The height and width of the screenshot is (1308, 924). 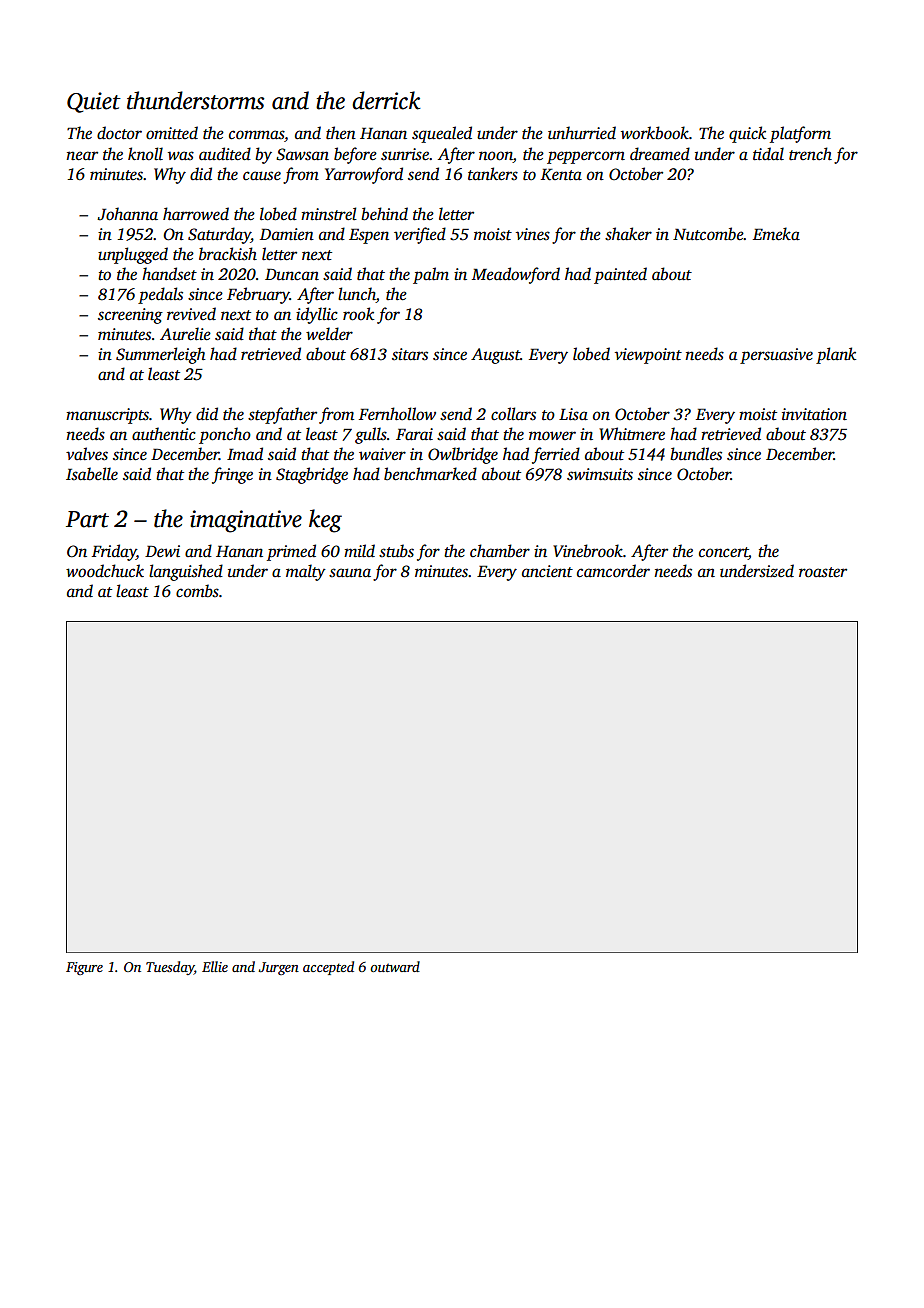 What do you see at coordinates (84, 968) in the screenshot?
I see `Figure` at bounding box center [84, 968].
